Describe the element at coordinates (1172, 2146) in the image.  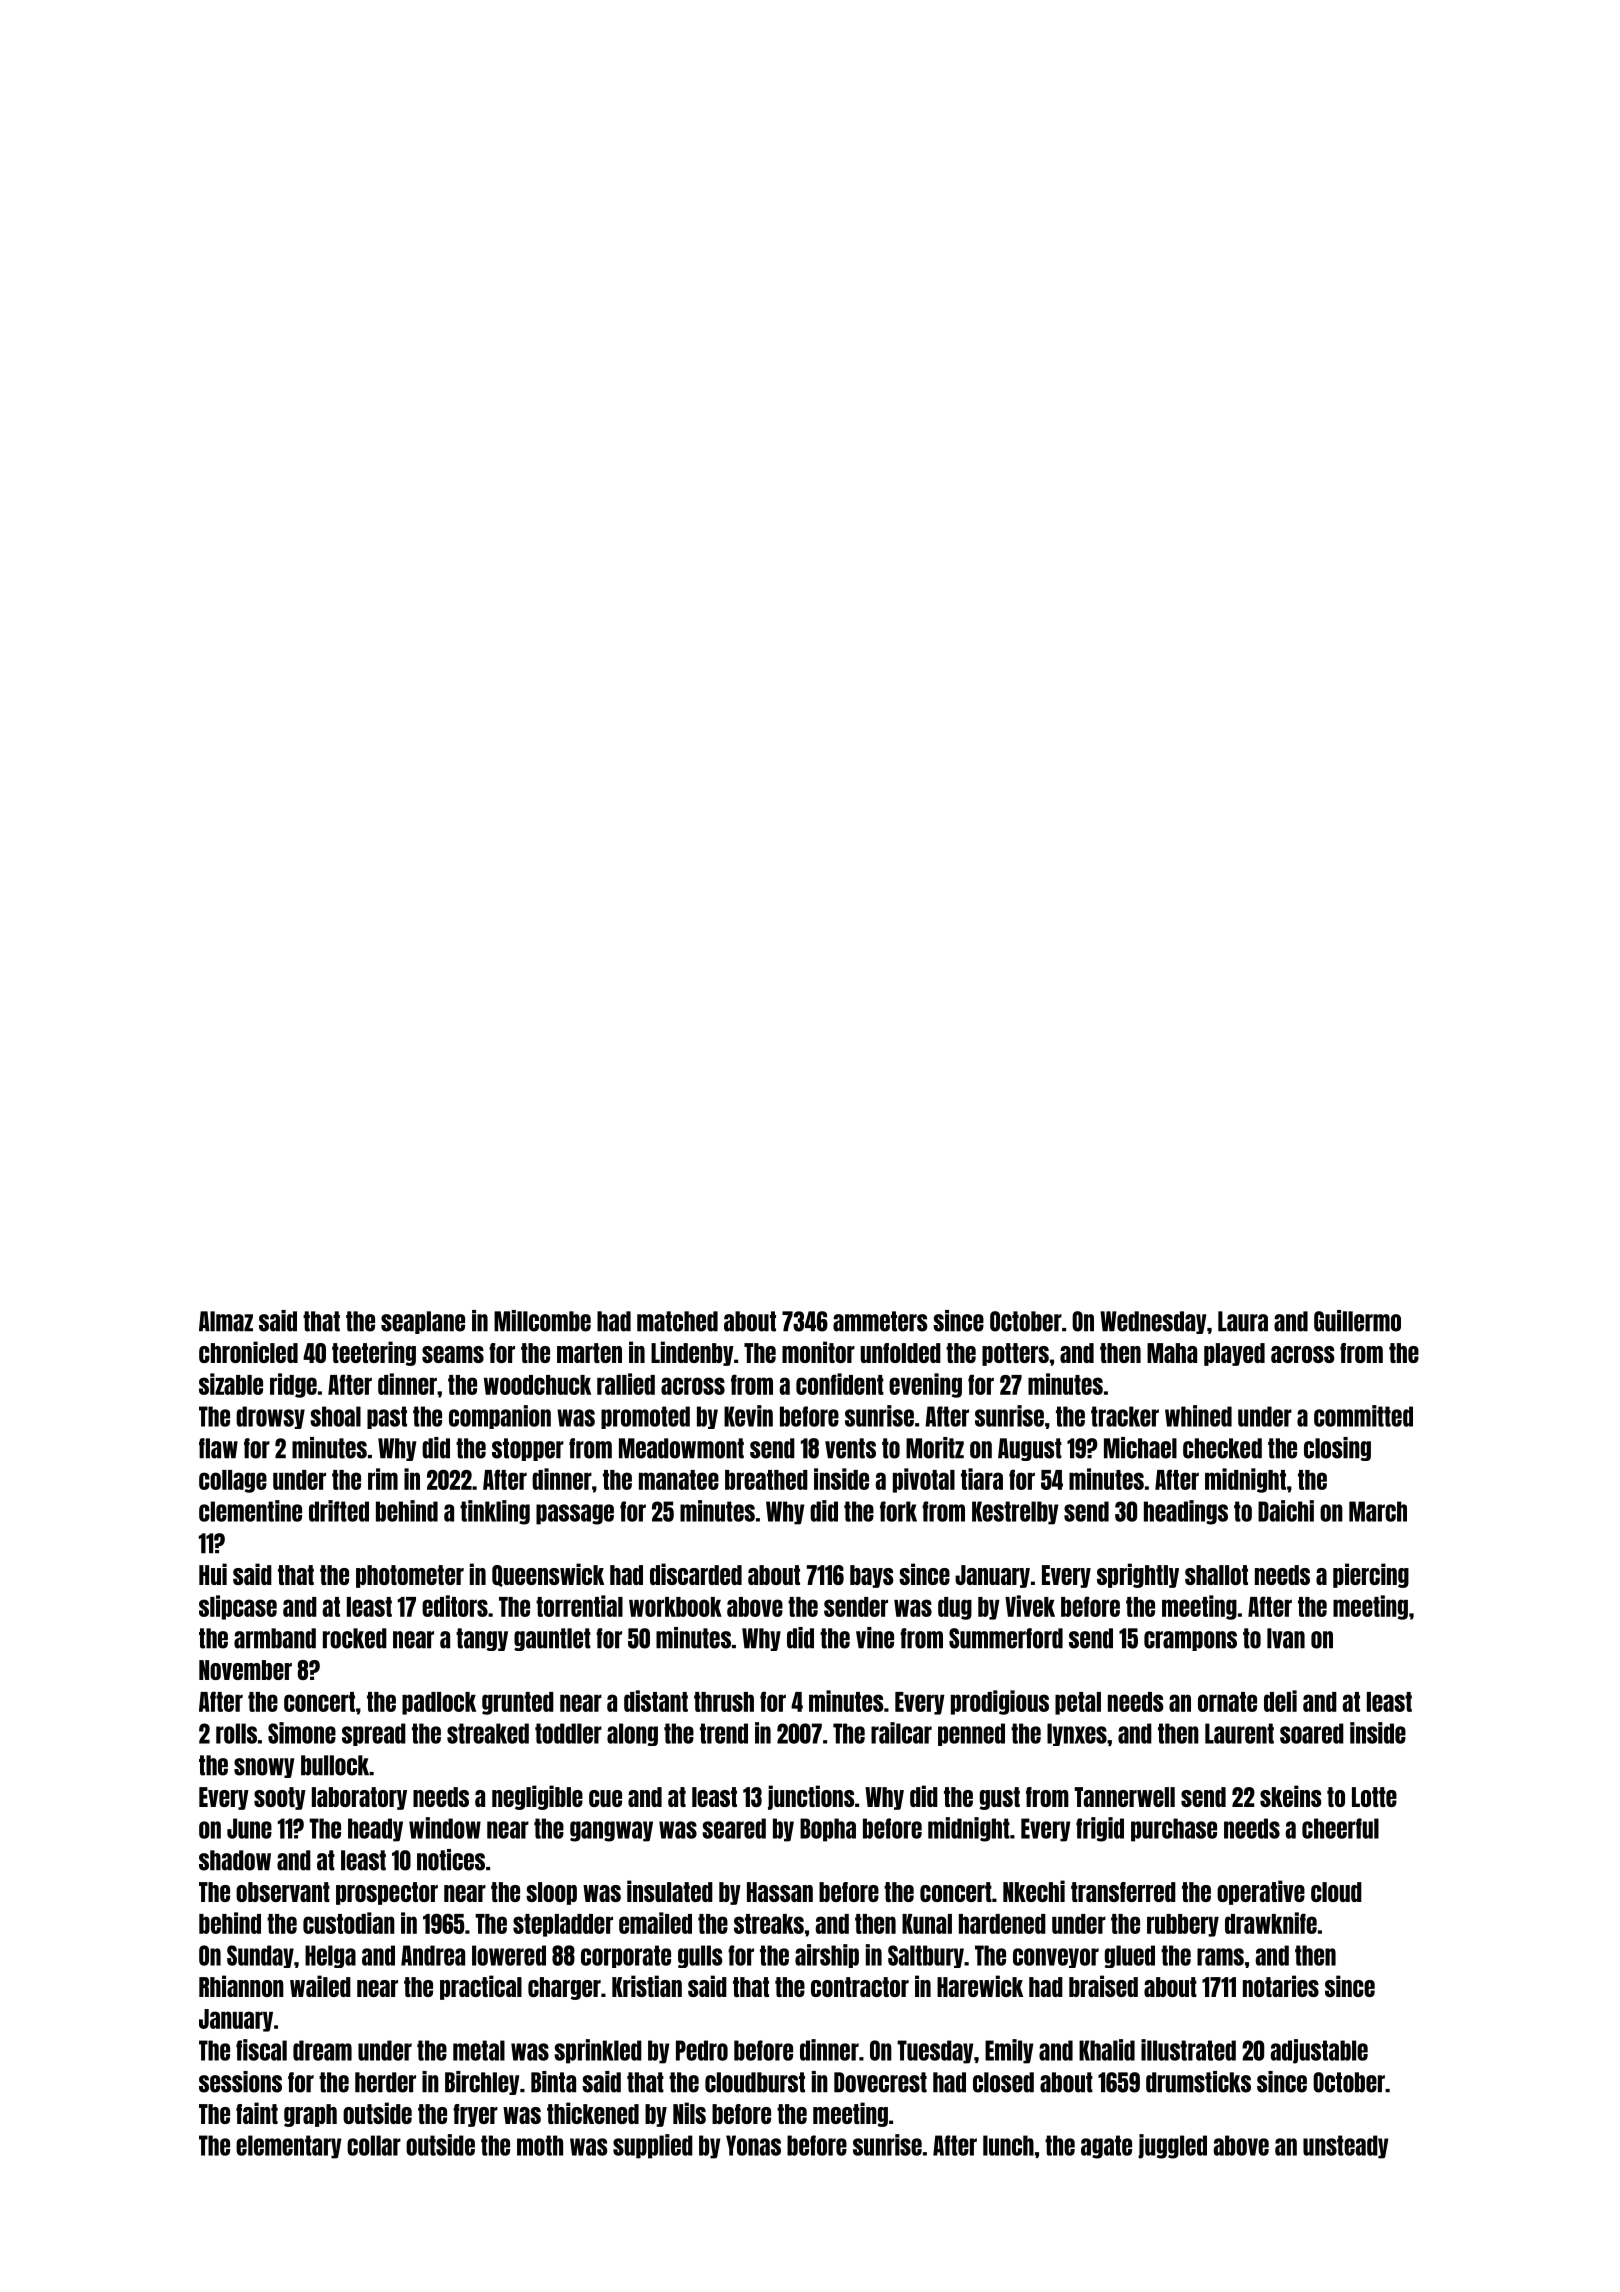
I see `juggled` at that location.
